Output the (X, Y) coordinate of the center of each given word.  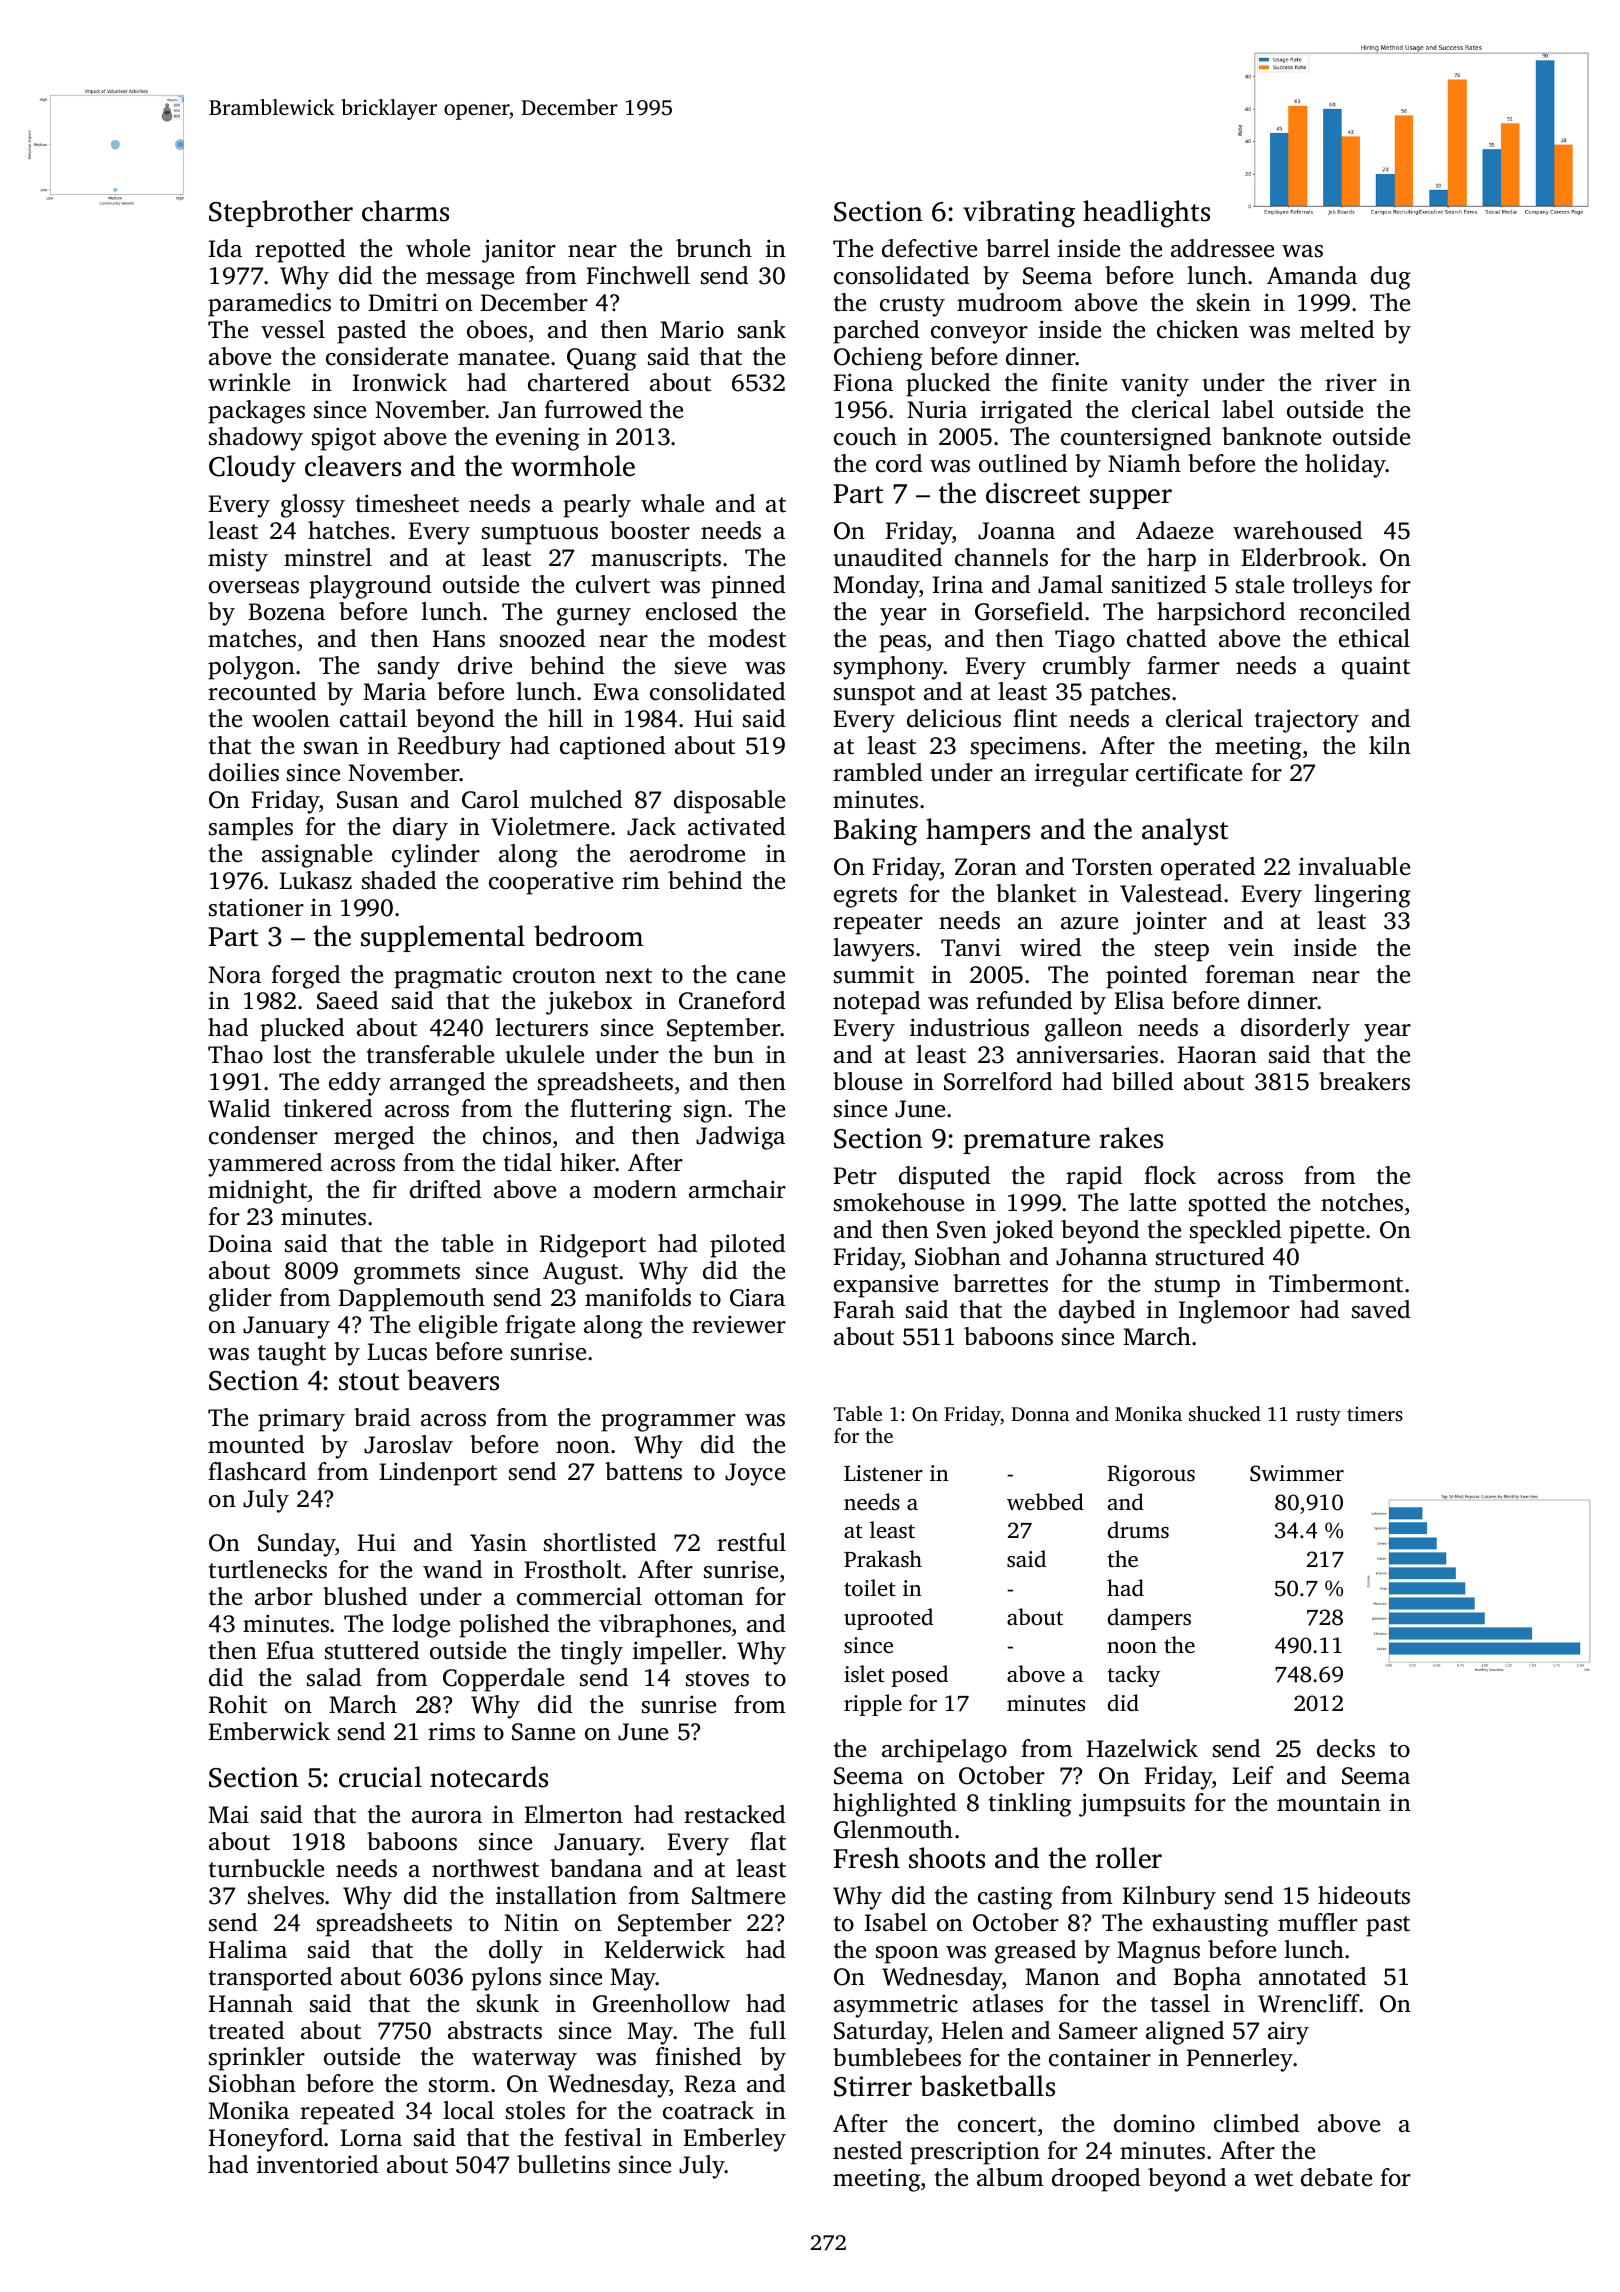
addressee (1222, 248)
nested (867, 2150)
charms (405, 211)
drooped (1096, 2180)
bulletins (563, 2164)
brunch (714, 248)
